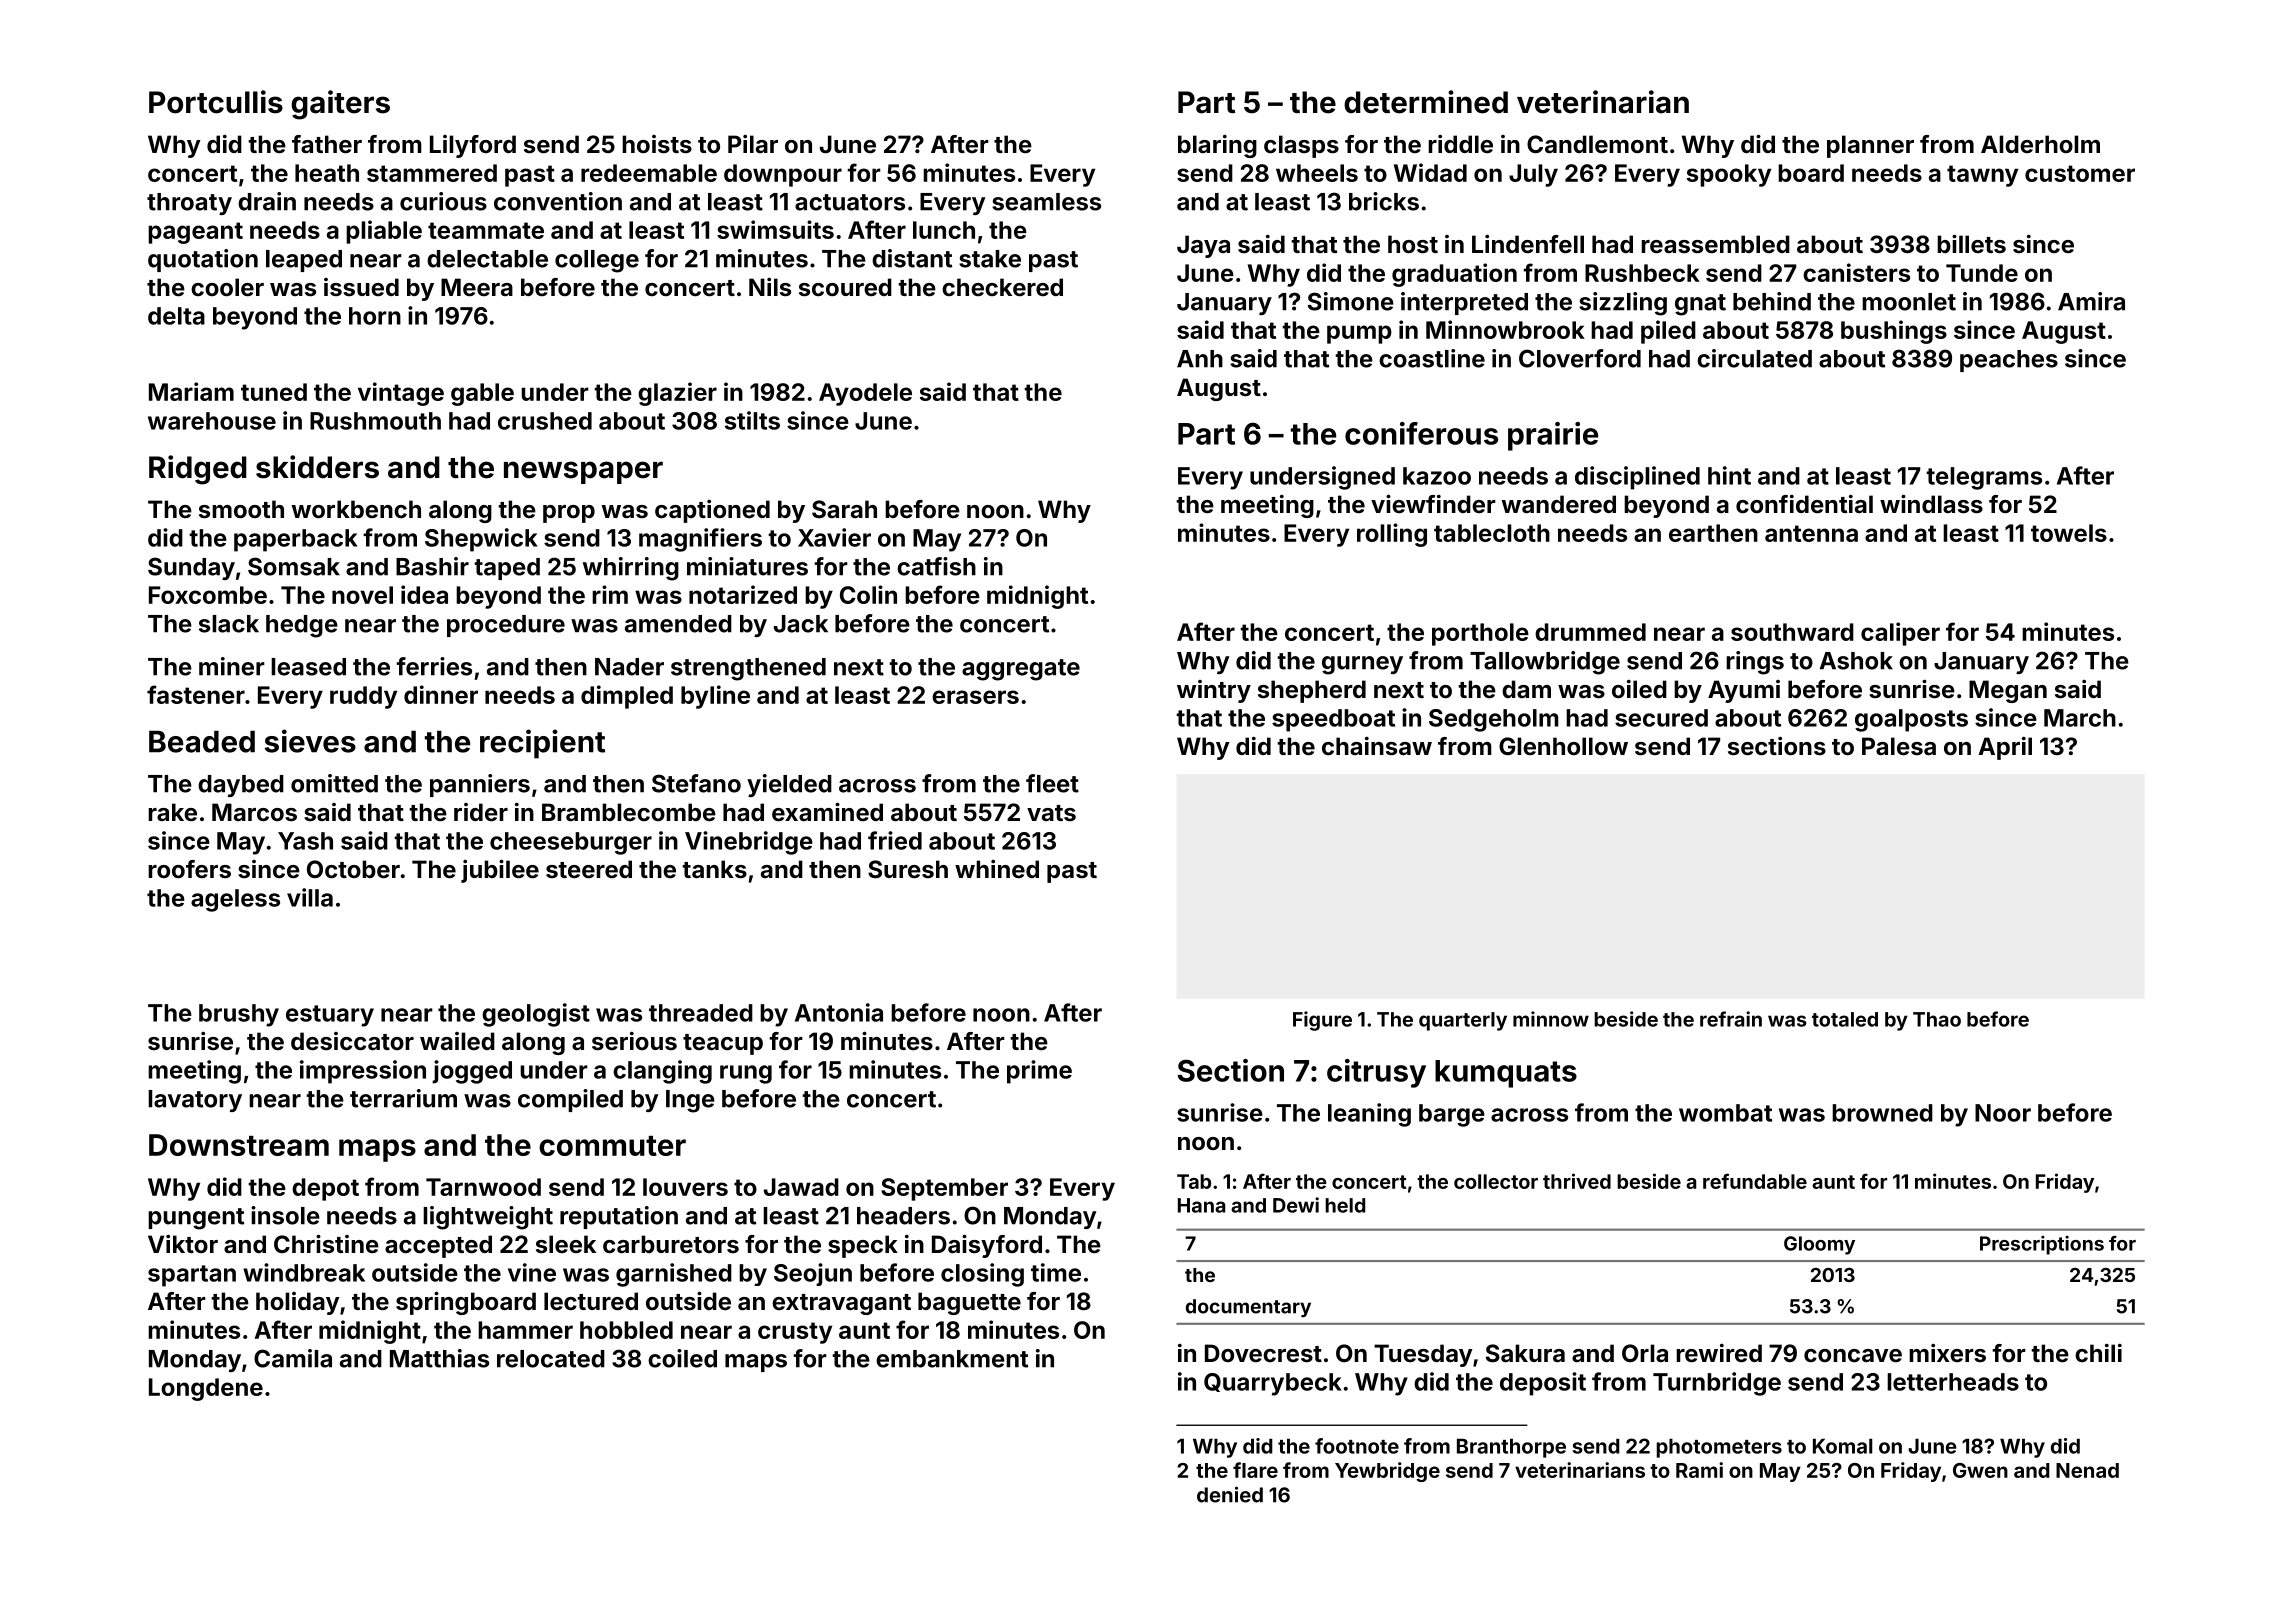  I want to click on Longdene, so click(206, 1389).
